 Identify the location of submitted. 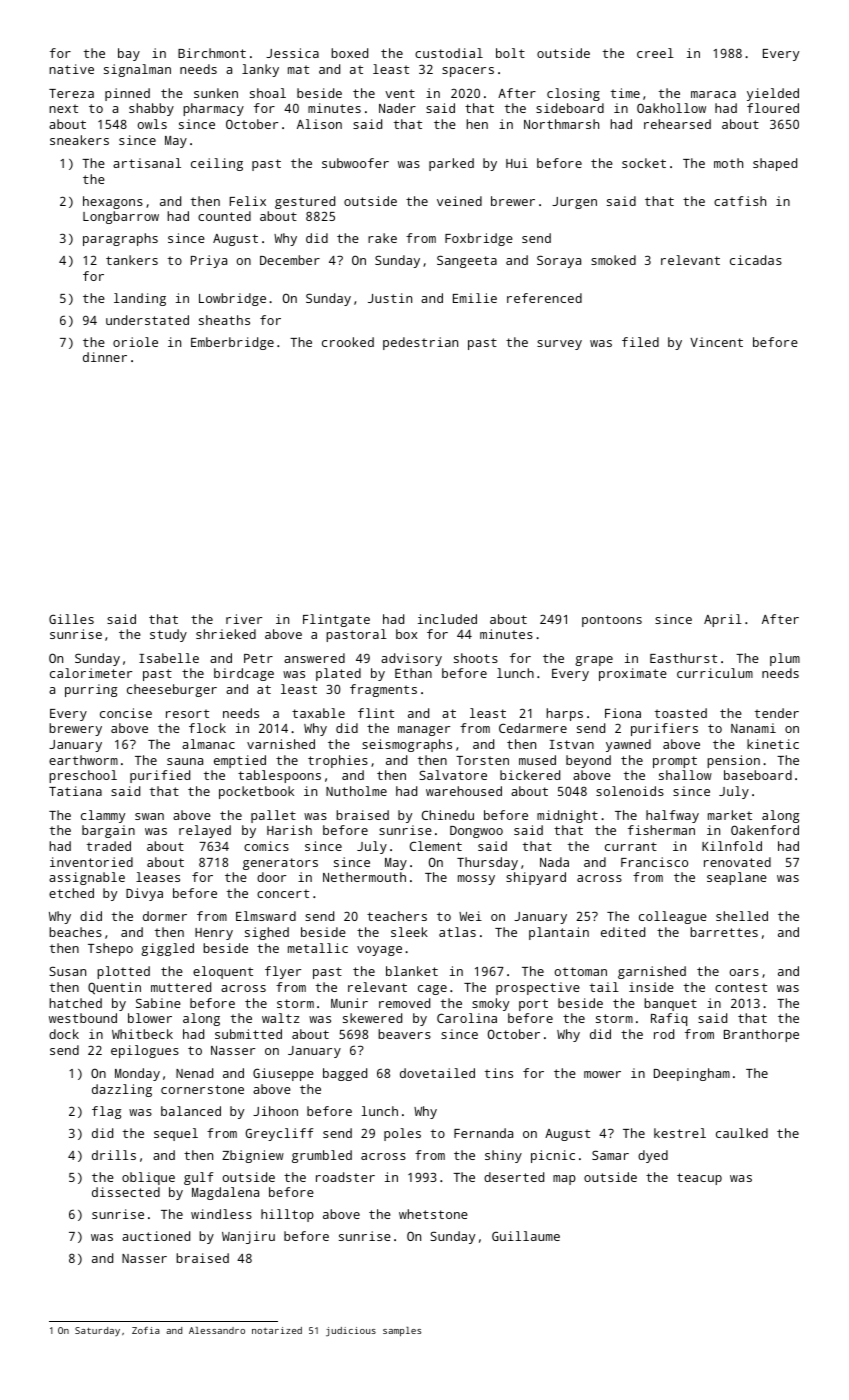
(248, 1034).
